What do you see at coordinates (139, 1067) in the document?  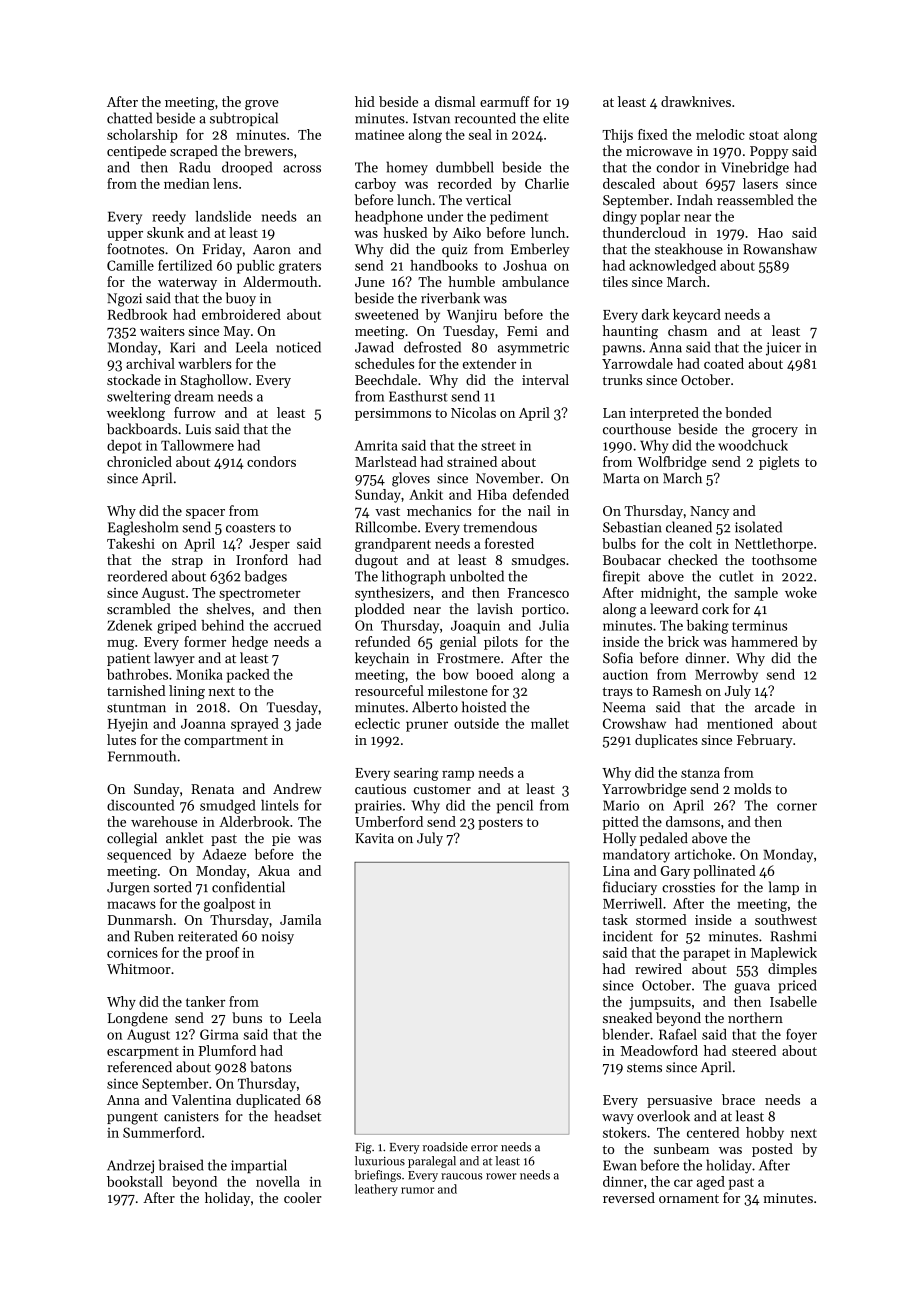 I see `referenced` at bounding box center [139, 1067].
